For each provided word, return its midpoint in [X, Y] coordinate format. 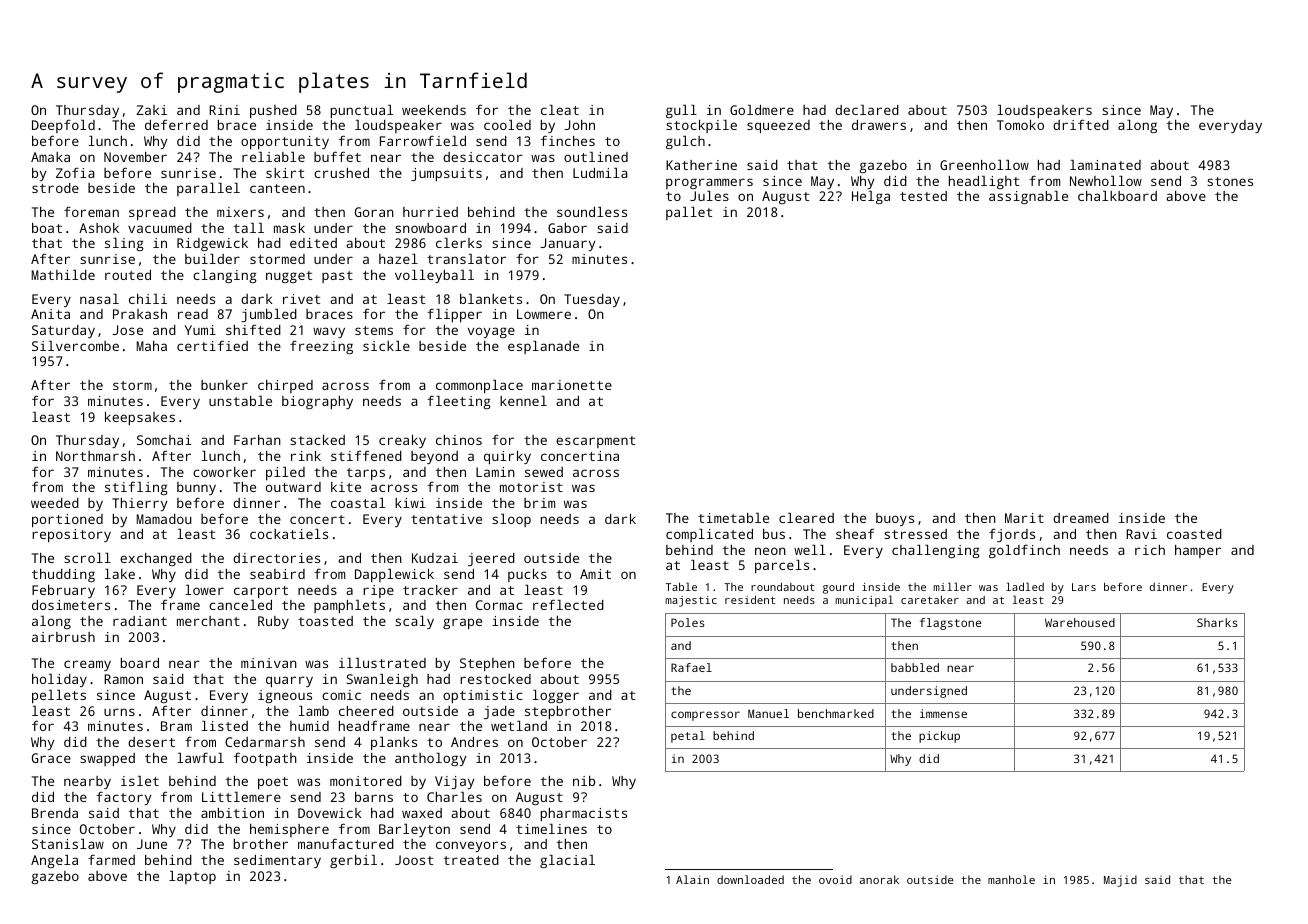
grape [462, 623]
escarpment [595, 442]
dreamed [1081, 518]
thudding [63, 575]
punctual [362, 111]
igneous [285, 696]
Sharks [1217, 622]
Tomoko [1020, 125]
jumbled [269, 315]
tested [923, 196]
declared [867, 110]
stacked [317, 440]
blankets [491, 299]
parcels [782, 566]
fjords [1012, 535]
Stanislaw [68, 844]
